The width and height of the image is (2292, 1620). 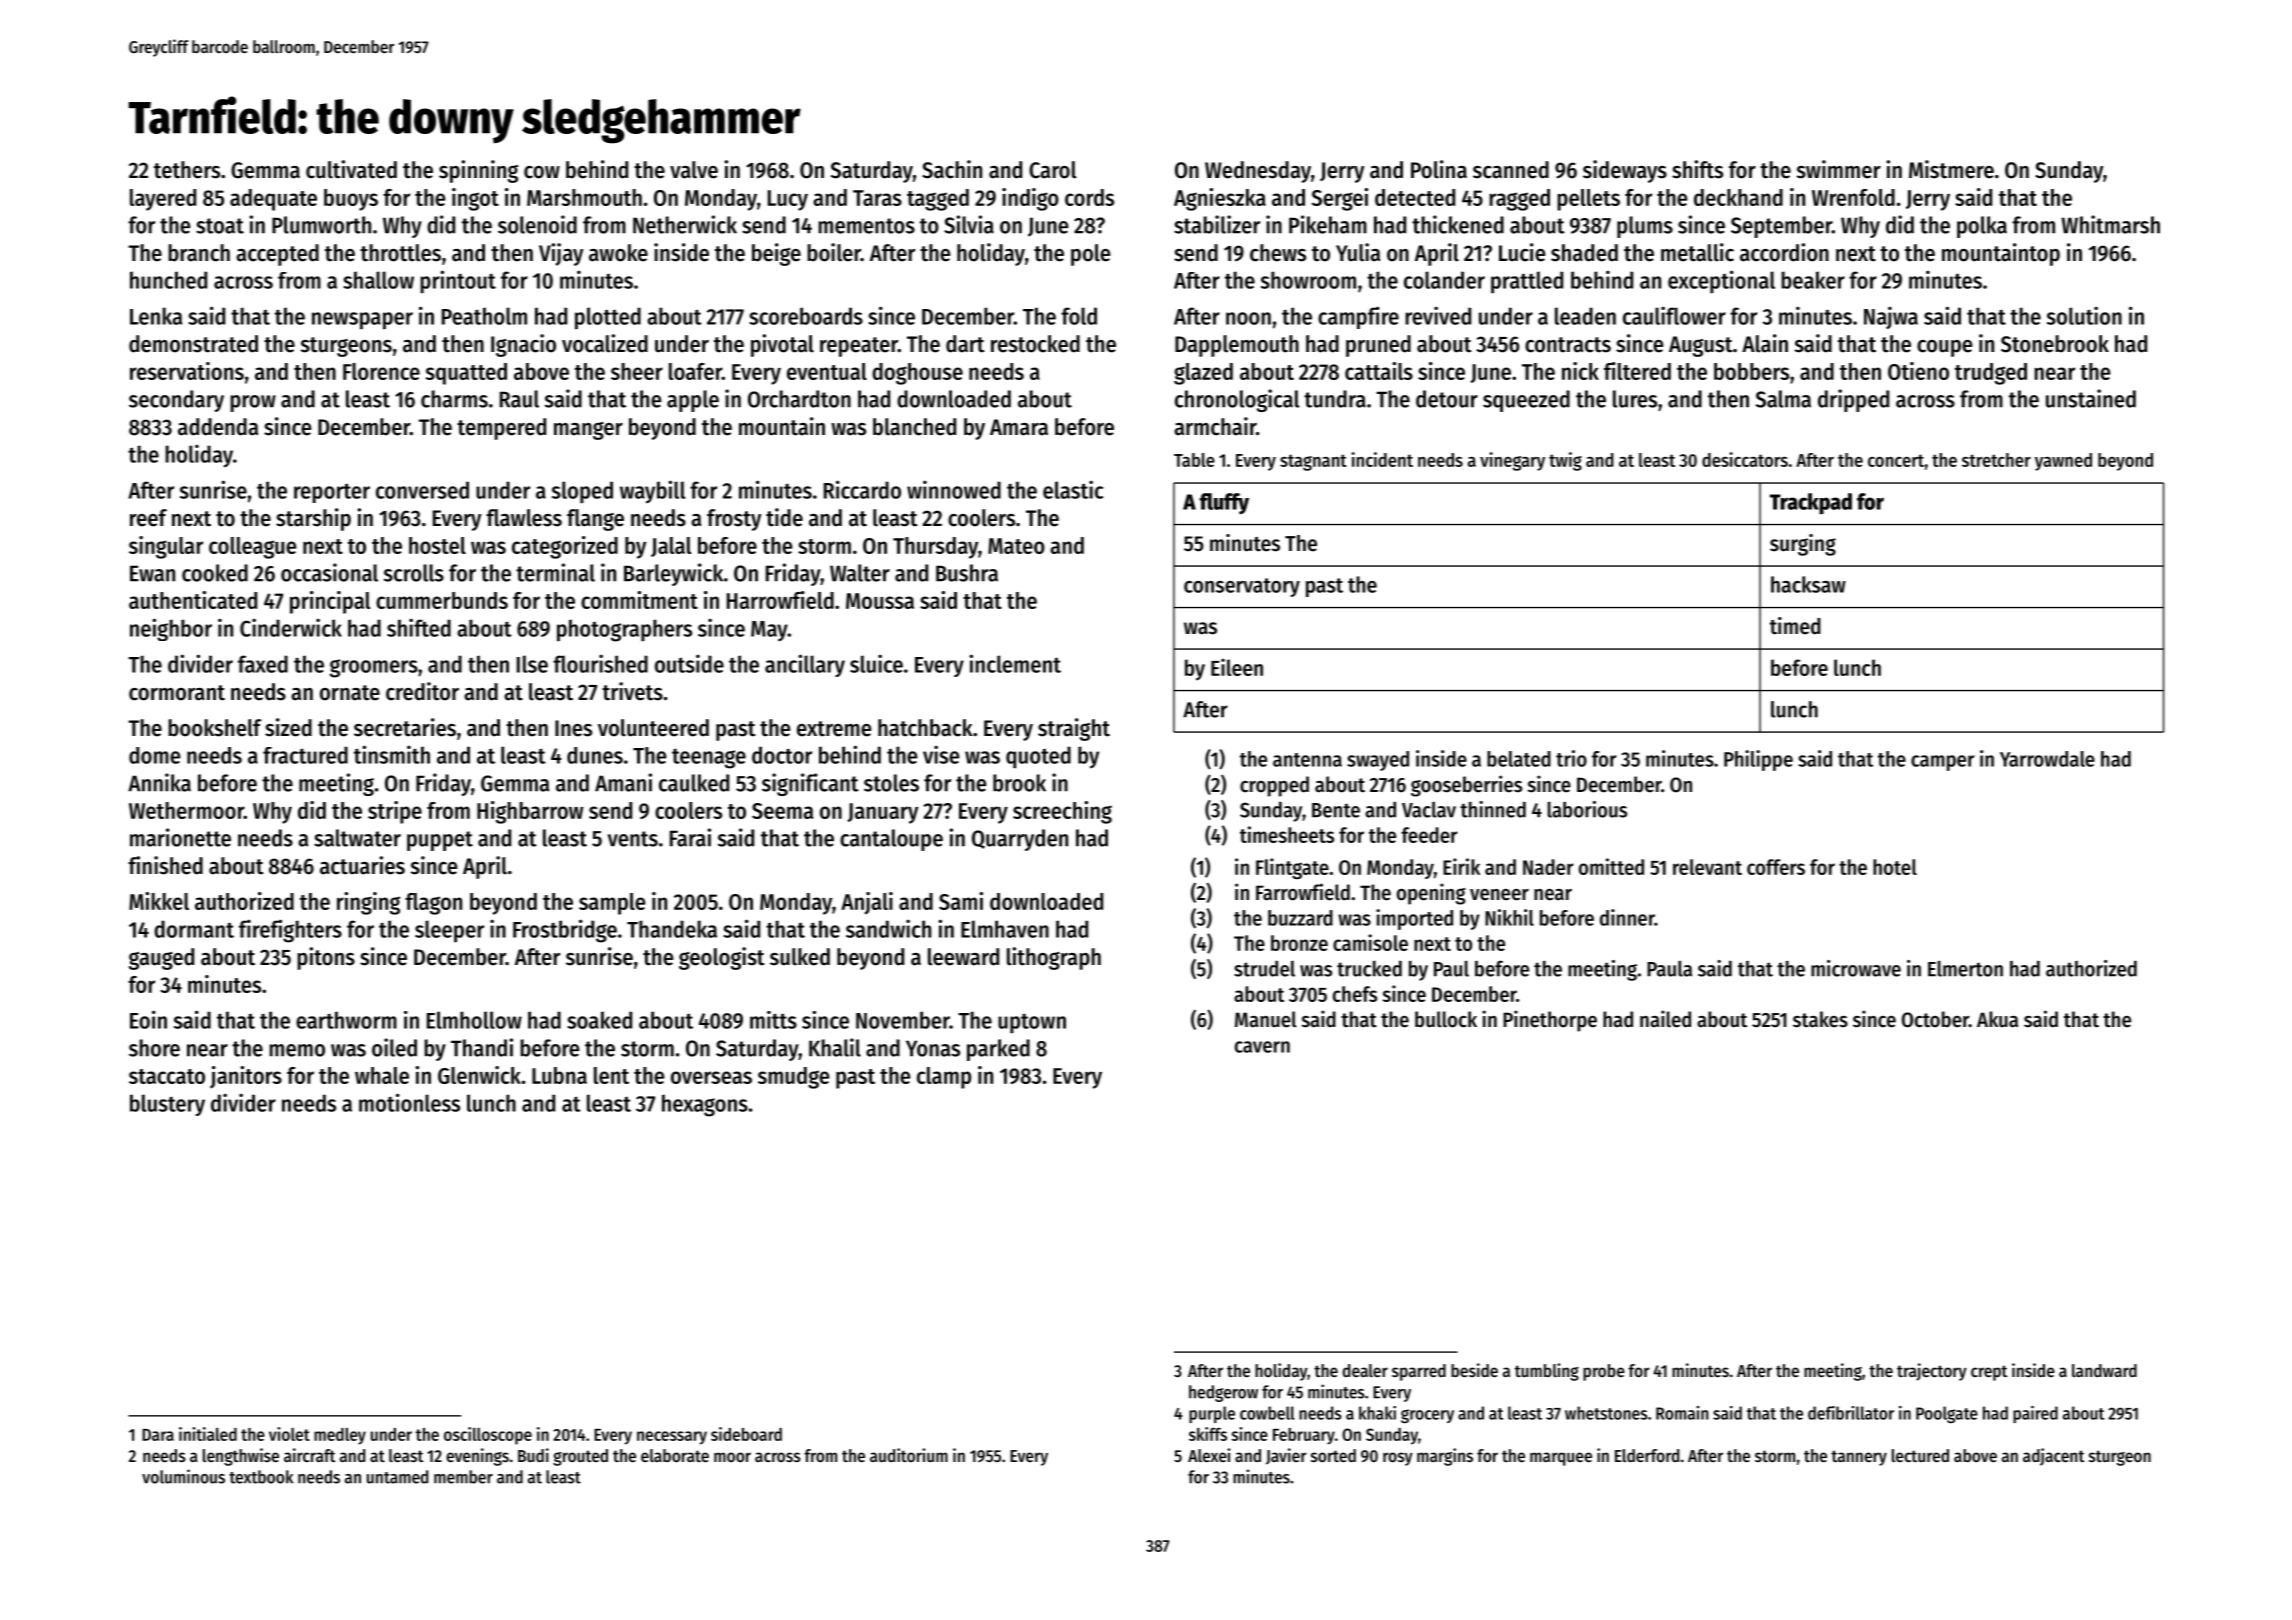 I want to click on hotel, so click(x=1895, y=867).
